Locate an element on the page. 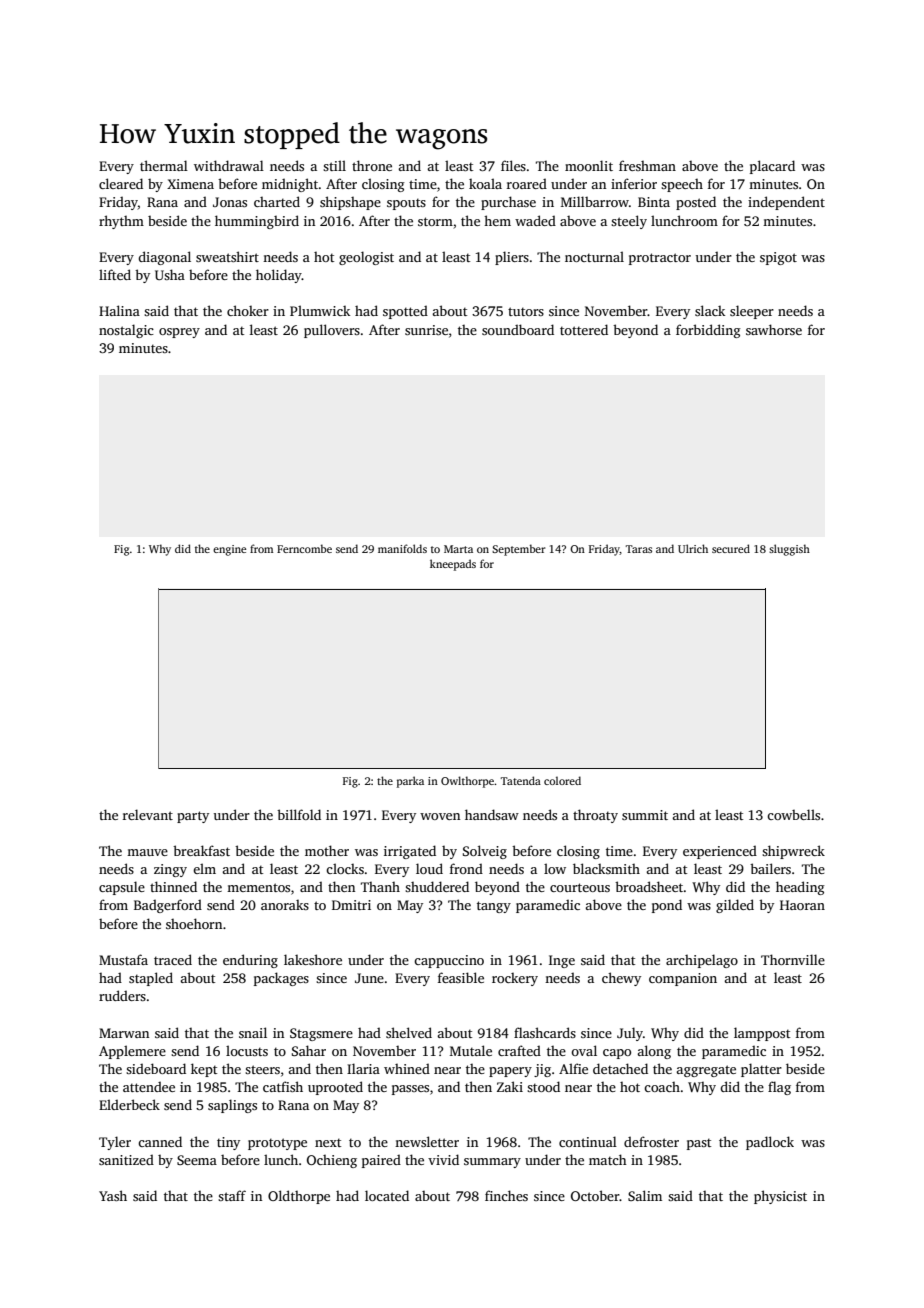 This page has width=924, height=1308. sluggish is located at coordinates (789, 550).
